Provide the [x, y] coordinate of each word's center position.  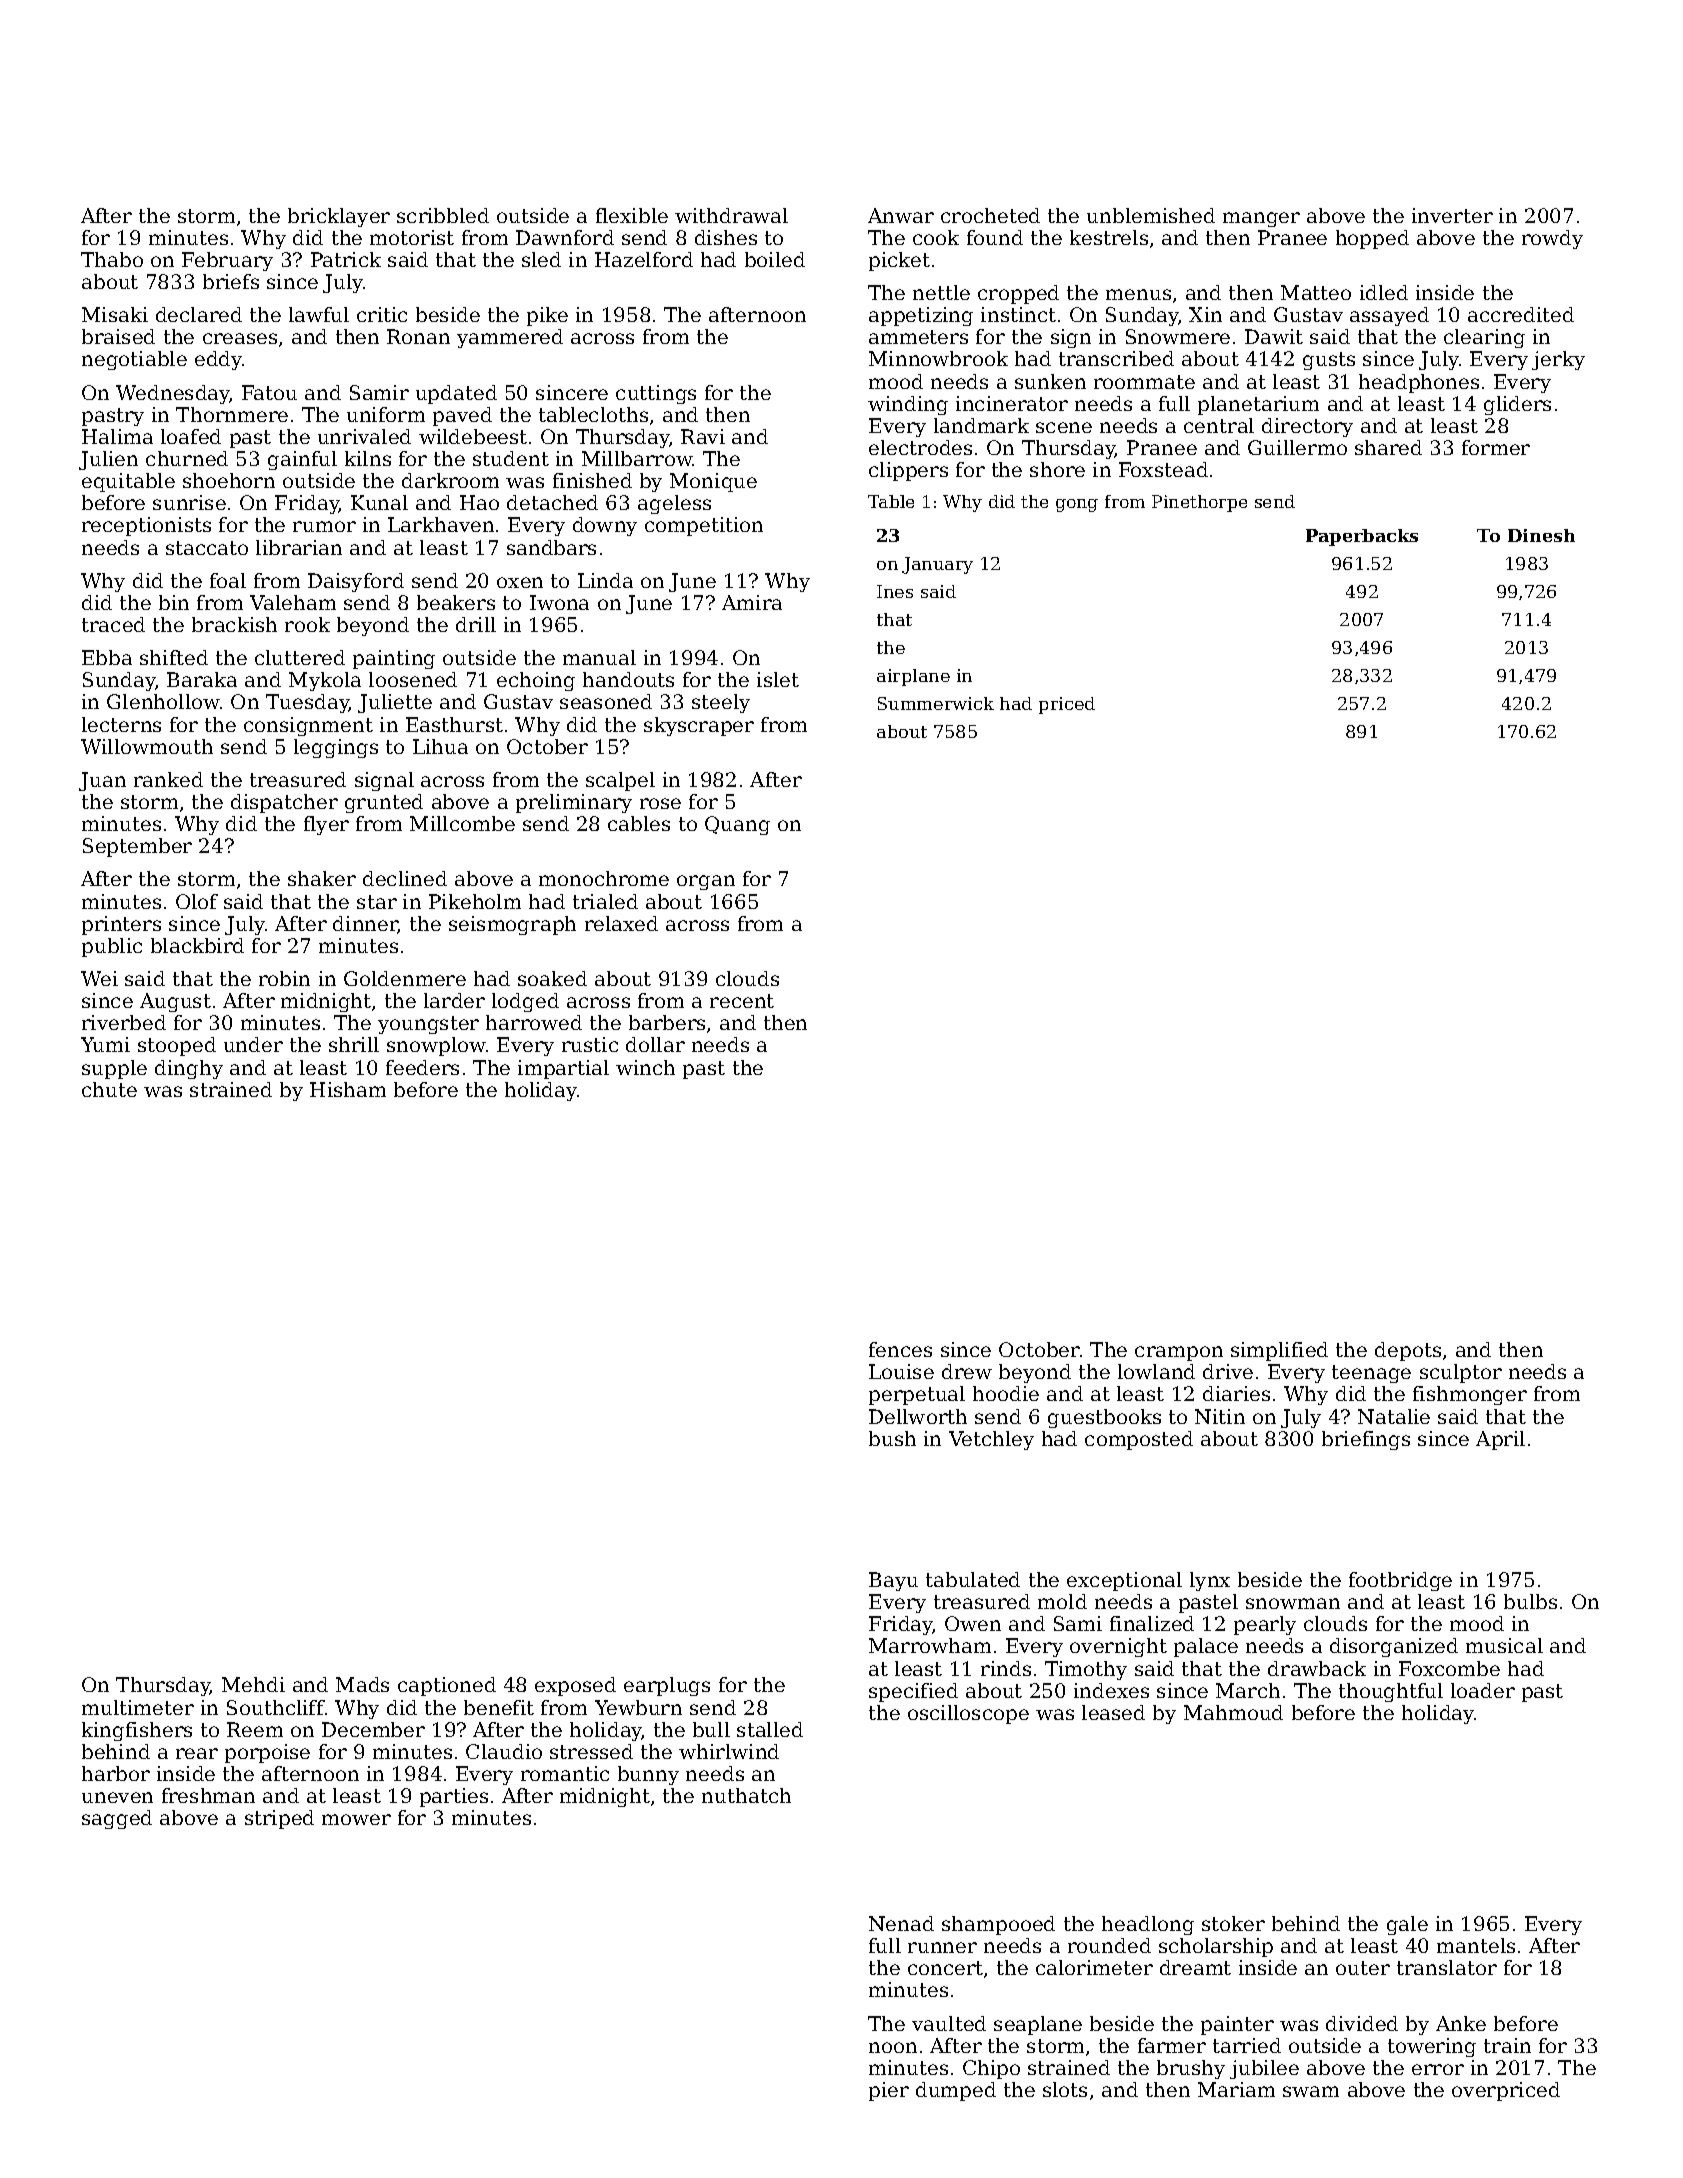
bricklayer [339, 217]
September [137, 847]
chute [109, 1089]
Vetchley [991, 1440]
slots [1065, 2089]
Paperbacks [1362, 537]
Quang [737, 825]
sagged [117, 1819]
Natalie [1394, 1416]
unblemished [1151, 215]
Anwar [901, 215]
